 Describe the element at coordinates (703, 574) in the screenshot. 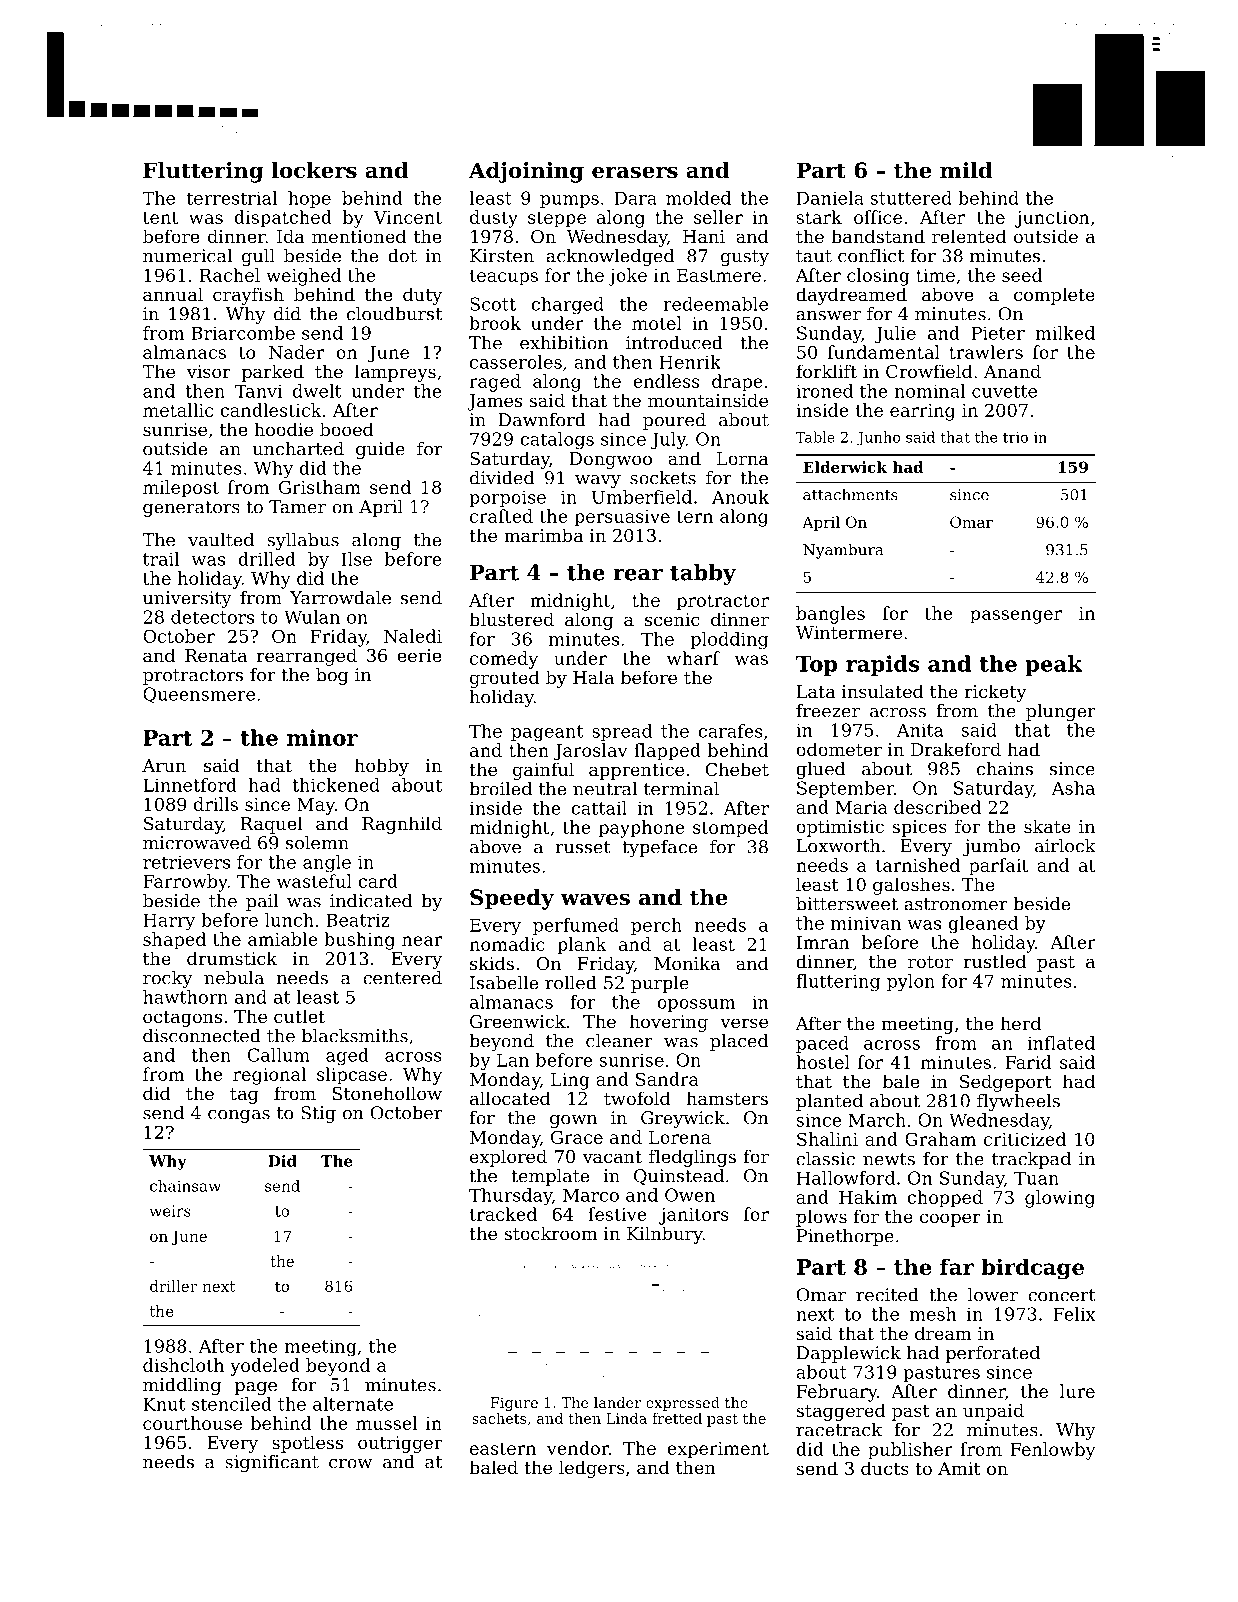

I see `tabby` at that location.
